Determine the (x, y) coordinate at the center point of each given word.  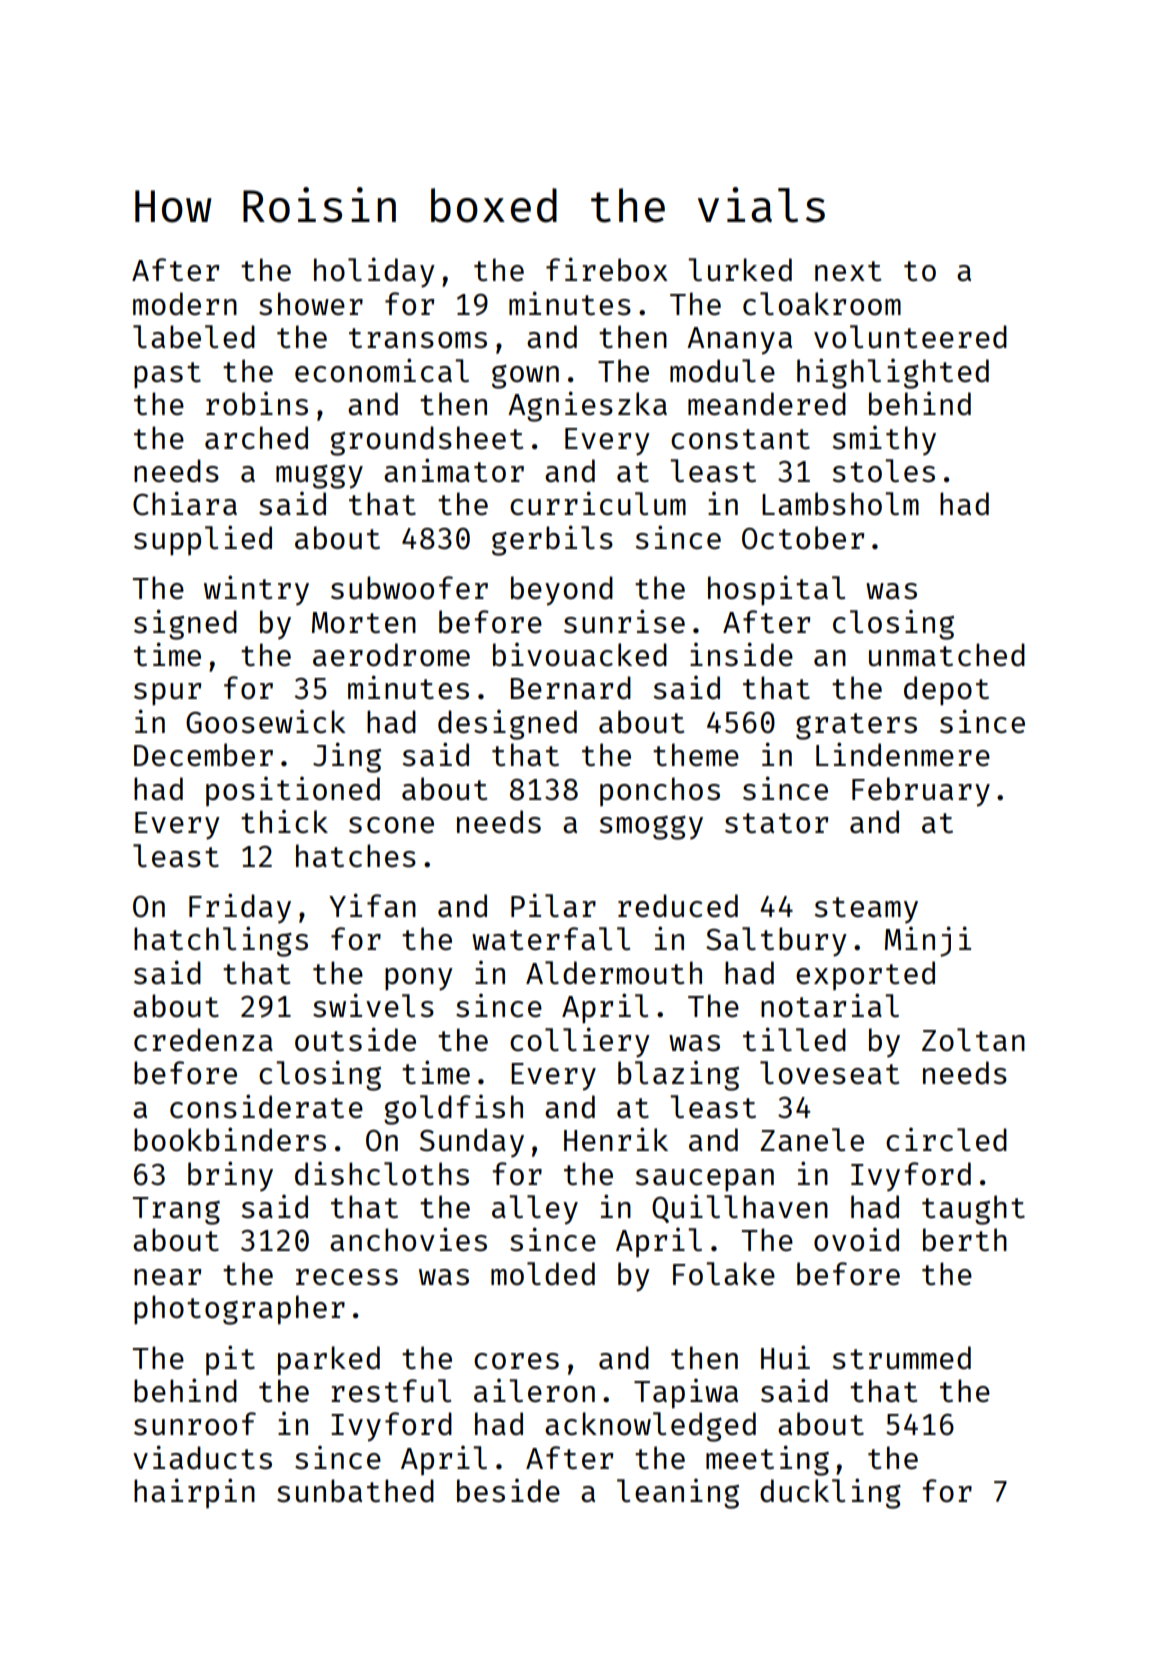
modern (185, 304)
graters (856, 726)
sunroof (195, 1423)
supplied (203, 540)
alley (535, 1210)
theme (696, 754)
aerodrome (391, 655)
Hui (785, 1357)
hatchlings (221, 941)
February (921, 792)
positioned (293, 791)
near (167, 1277)
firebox (607, 269)
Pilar (553, 905)
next (848, 271)
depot (946, 691)
